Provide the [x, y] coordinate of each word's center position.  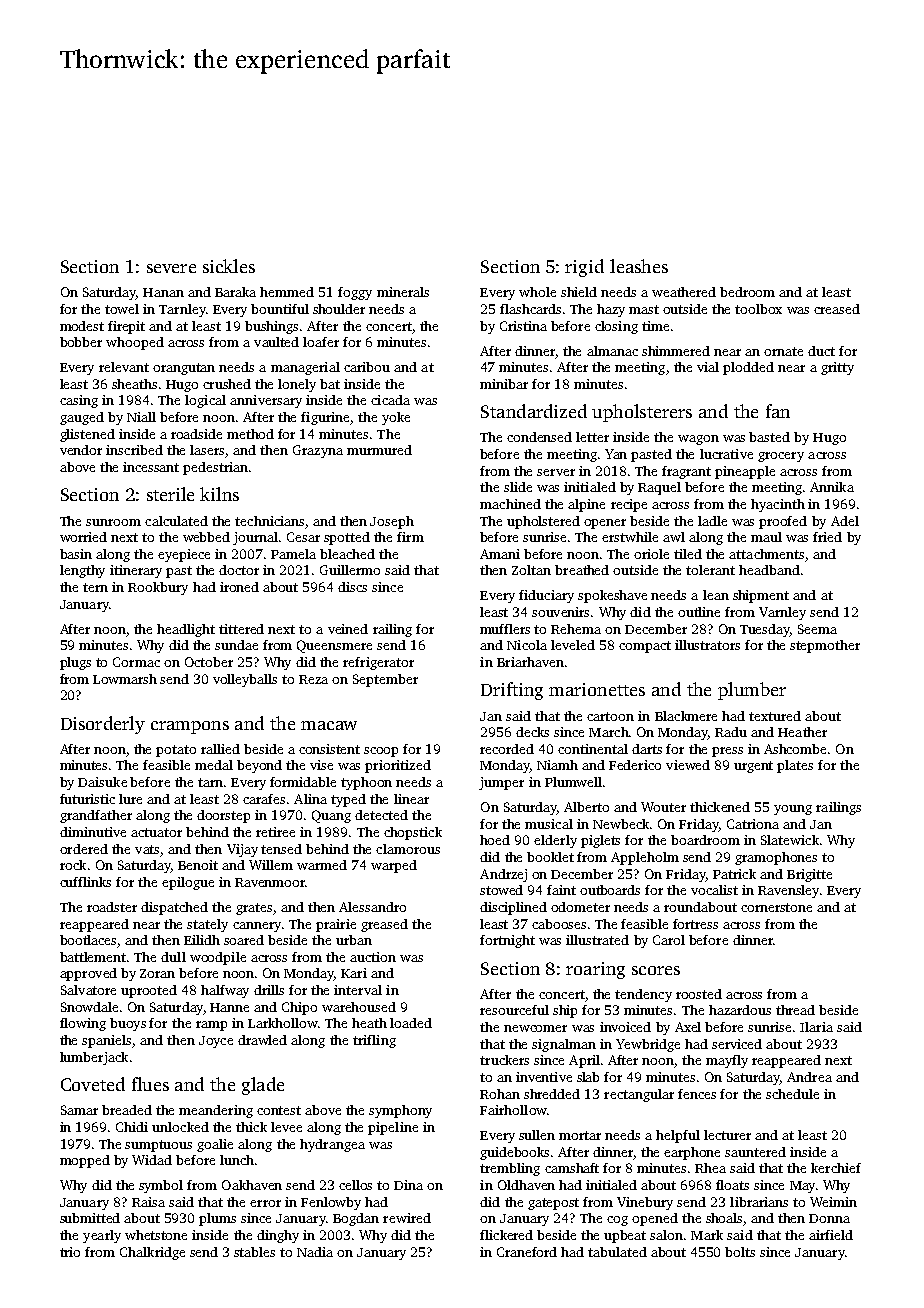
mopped [85, 1161]
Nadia [315, 1252]
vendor [81, 450]
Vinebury [645, 1203]
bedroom [747, 292]
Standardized [534, 411]
